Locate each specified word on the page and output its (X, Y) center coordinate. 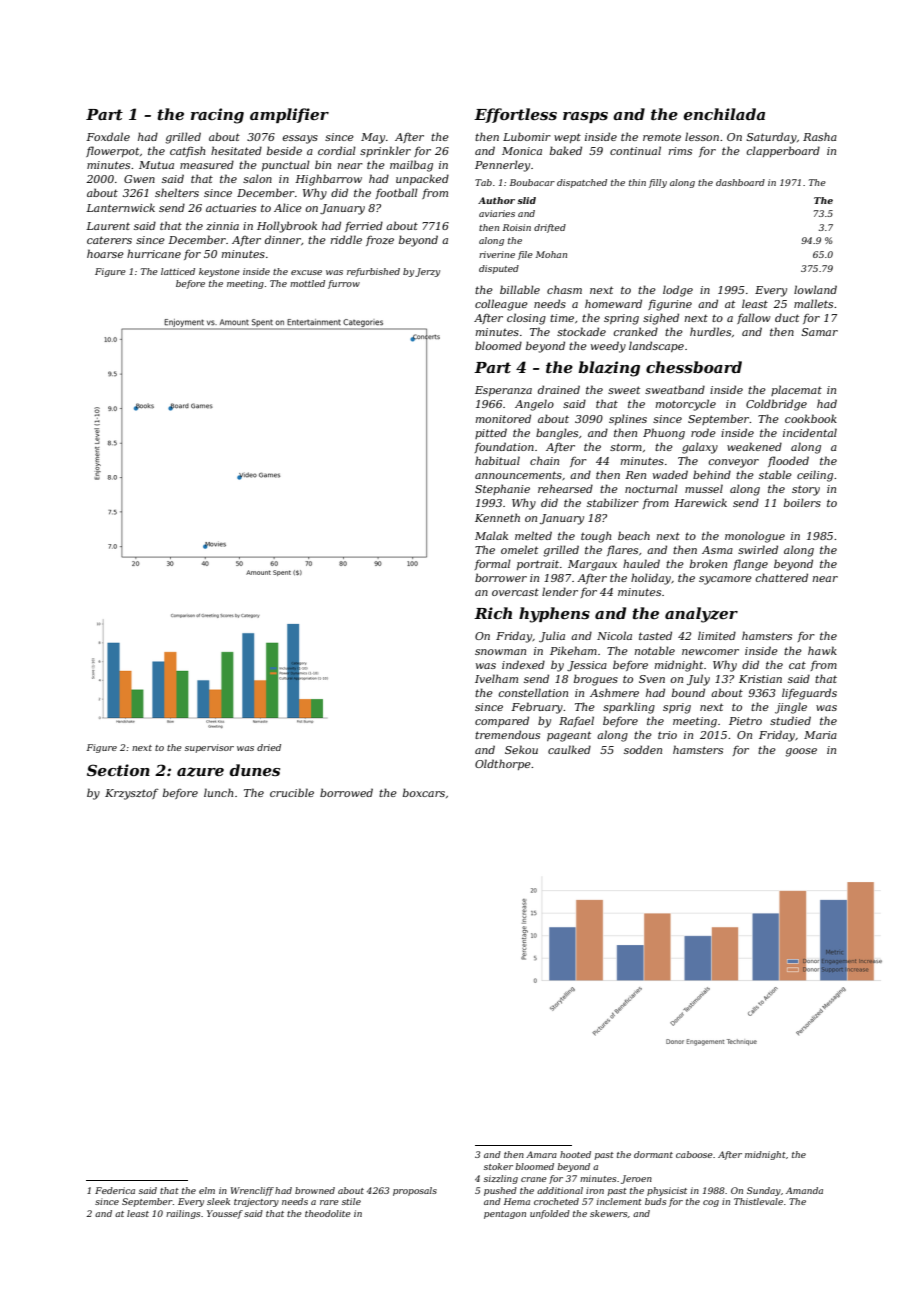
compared (502, 721)
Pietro (745, 721)
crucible (292, 792)
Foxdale (108, 136)
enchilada (724, 114)
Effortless (515, 115)
